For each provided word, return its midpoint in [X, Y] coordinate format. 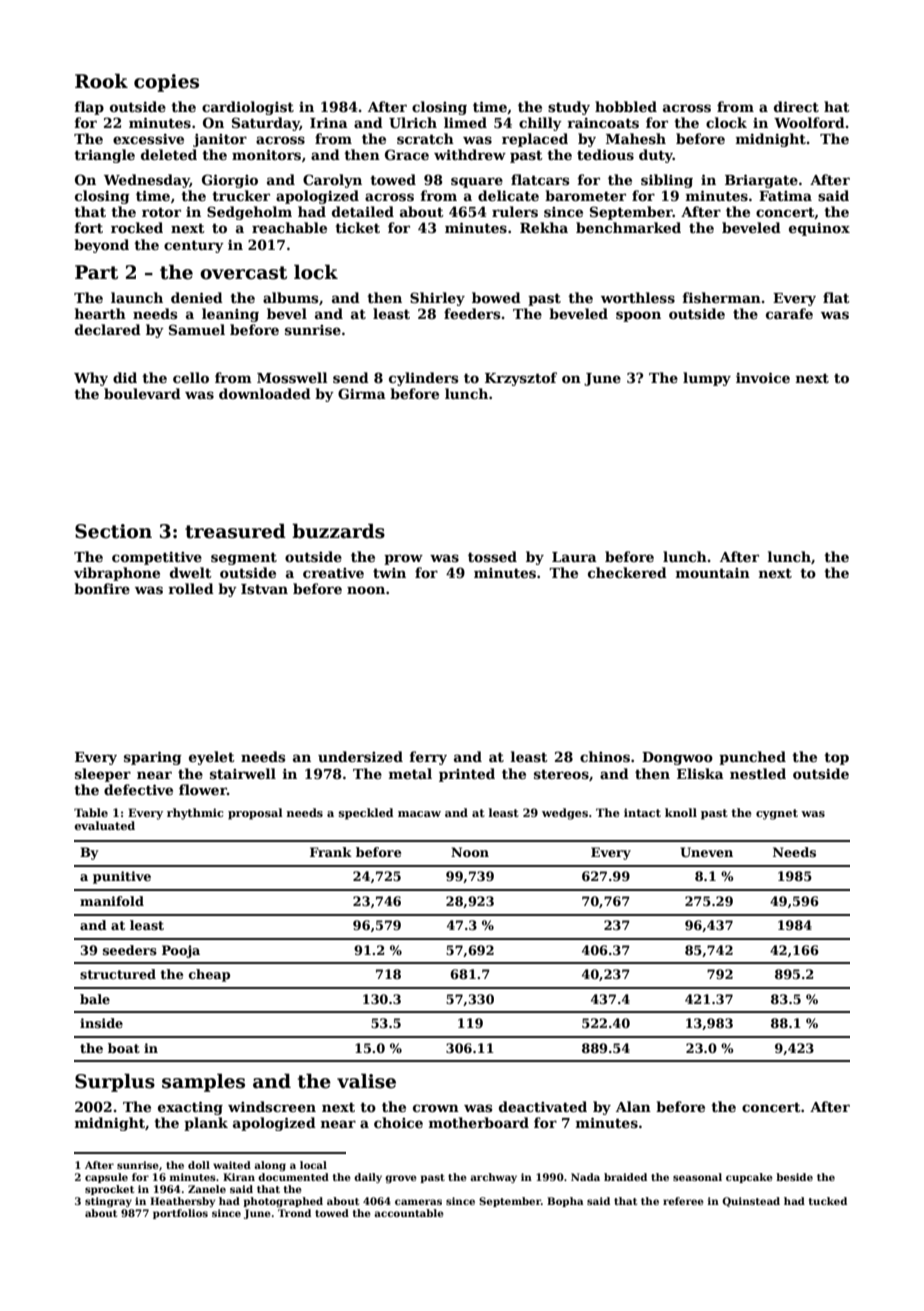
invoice [763, 377]
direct [796, 106]
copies [166, 83]
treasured [235, 531]
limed [465, 122]
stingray [108, 1202]
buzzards [338, 531]
